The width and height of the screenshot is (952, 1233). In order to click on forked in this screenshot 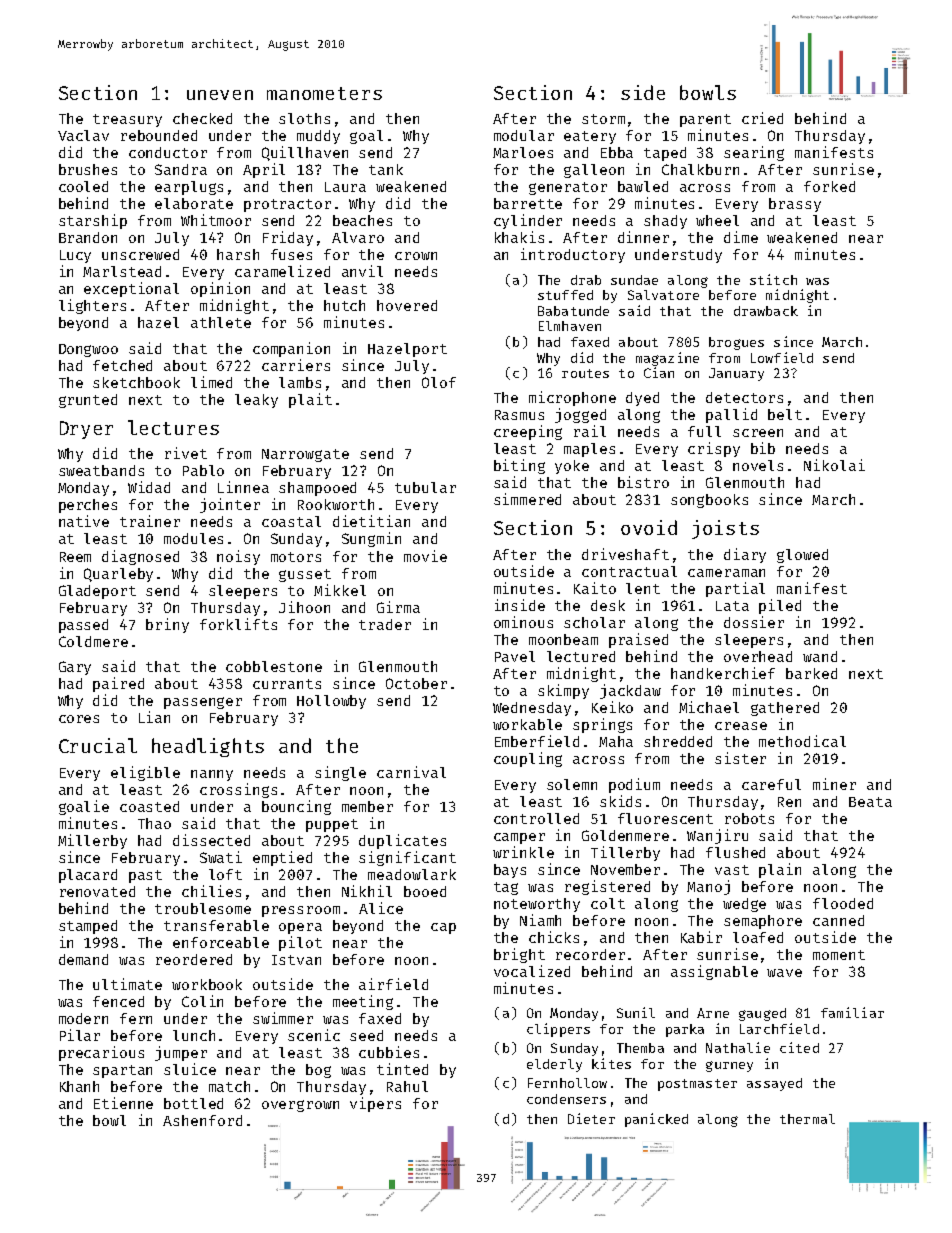, I will do `click(829, 186)`.
